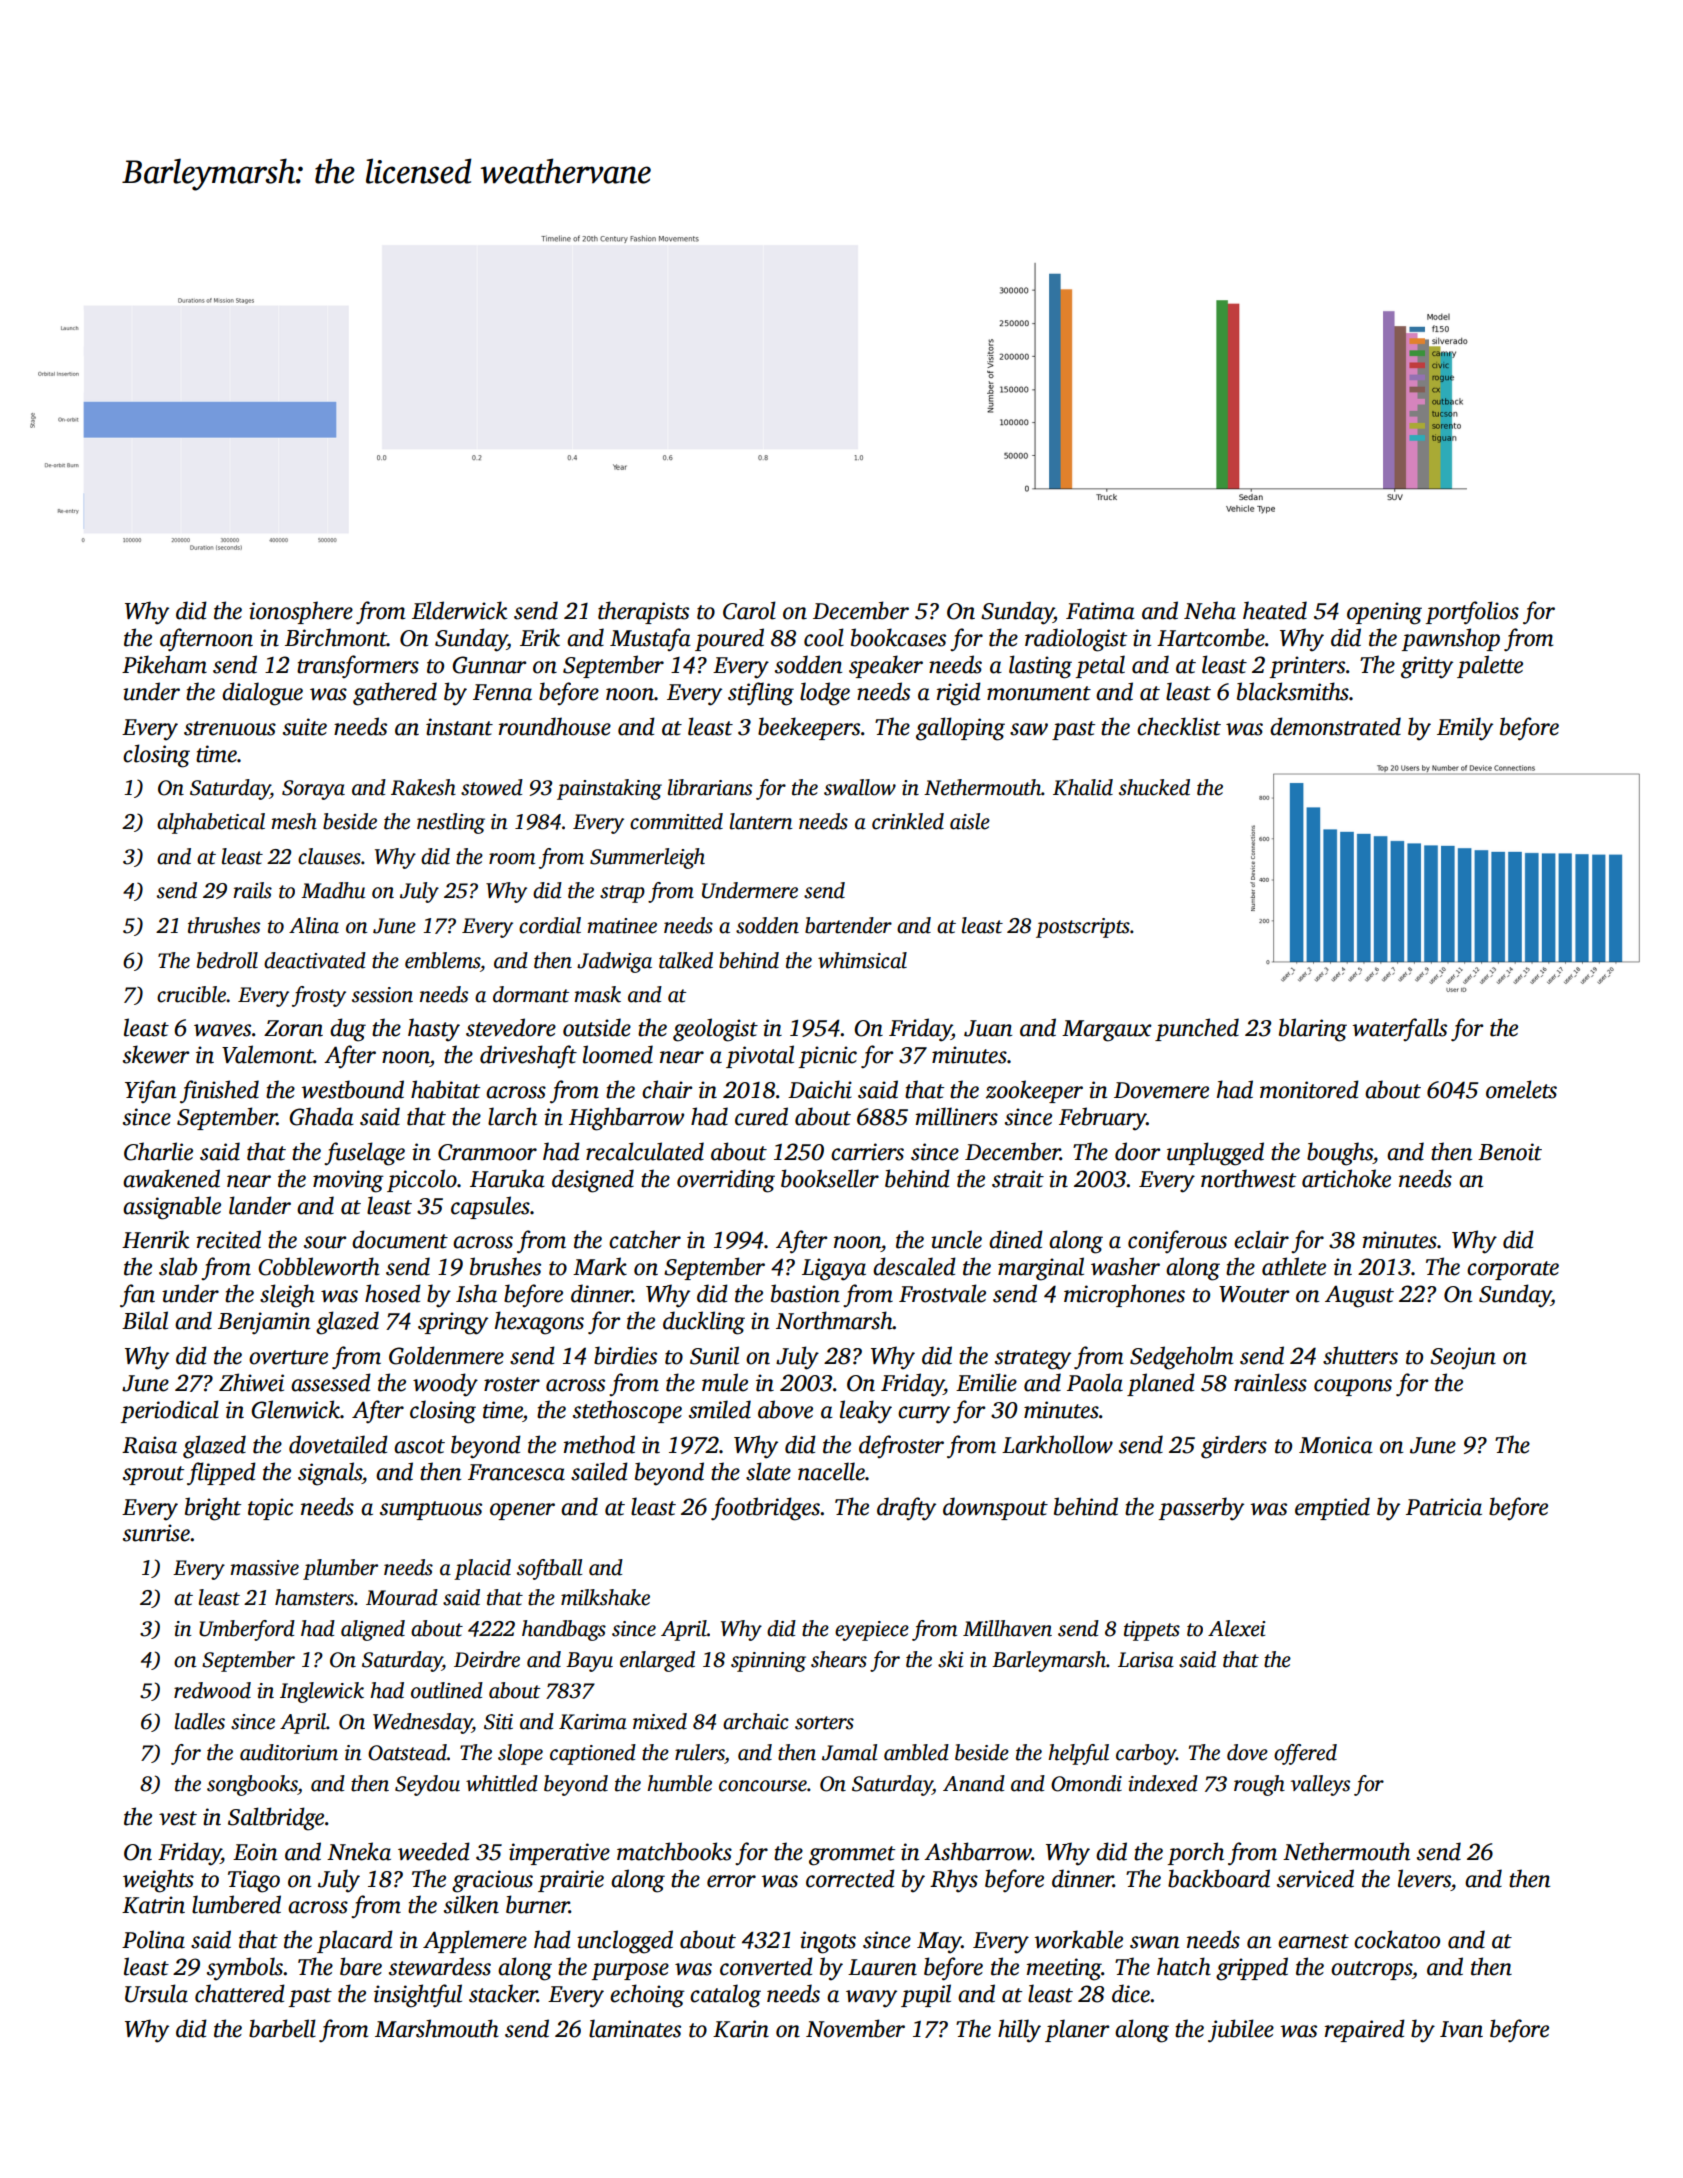 The image size is (1683, 2178). I want to click on monitored, so click(1309, 1089).
